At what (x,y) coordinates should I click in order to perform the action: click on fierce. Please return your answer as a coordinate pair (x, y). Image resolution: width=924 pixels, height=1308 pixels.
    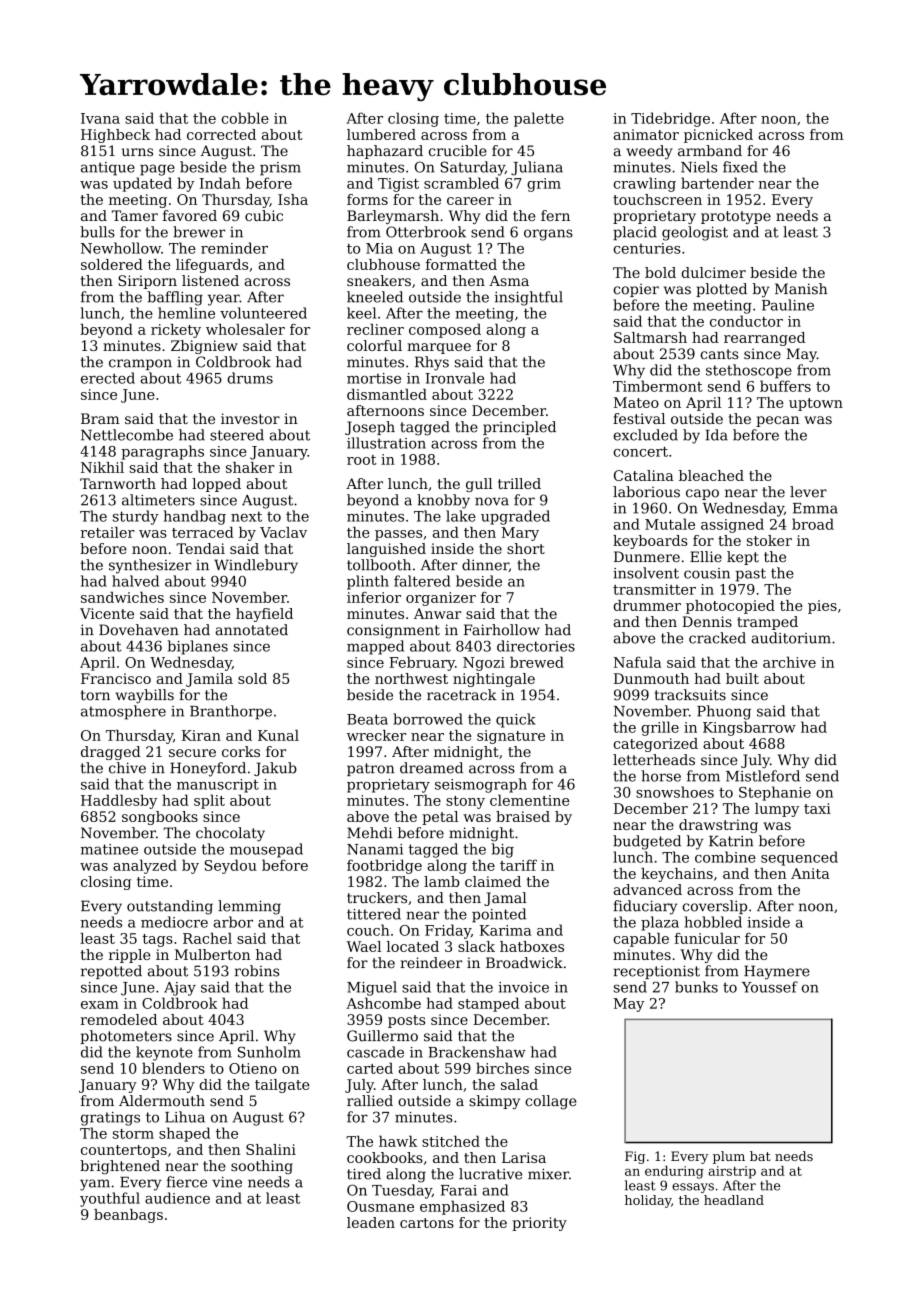
    Looking at the image, I should click on (187, 1182).
